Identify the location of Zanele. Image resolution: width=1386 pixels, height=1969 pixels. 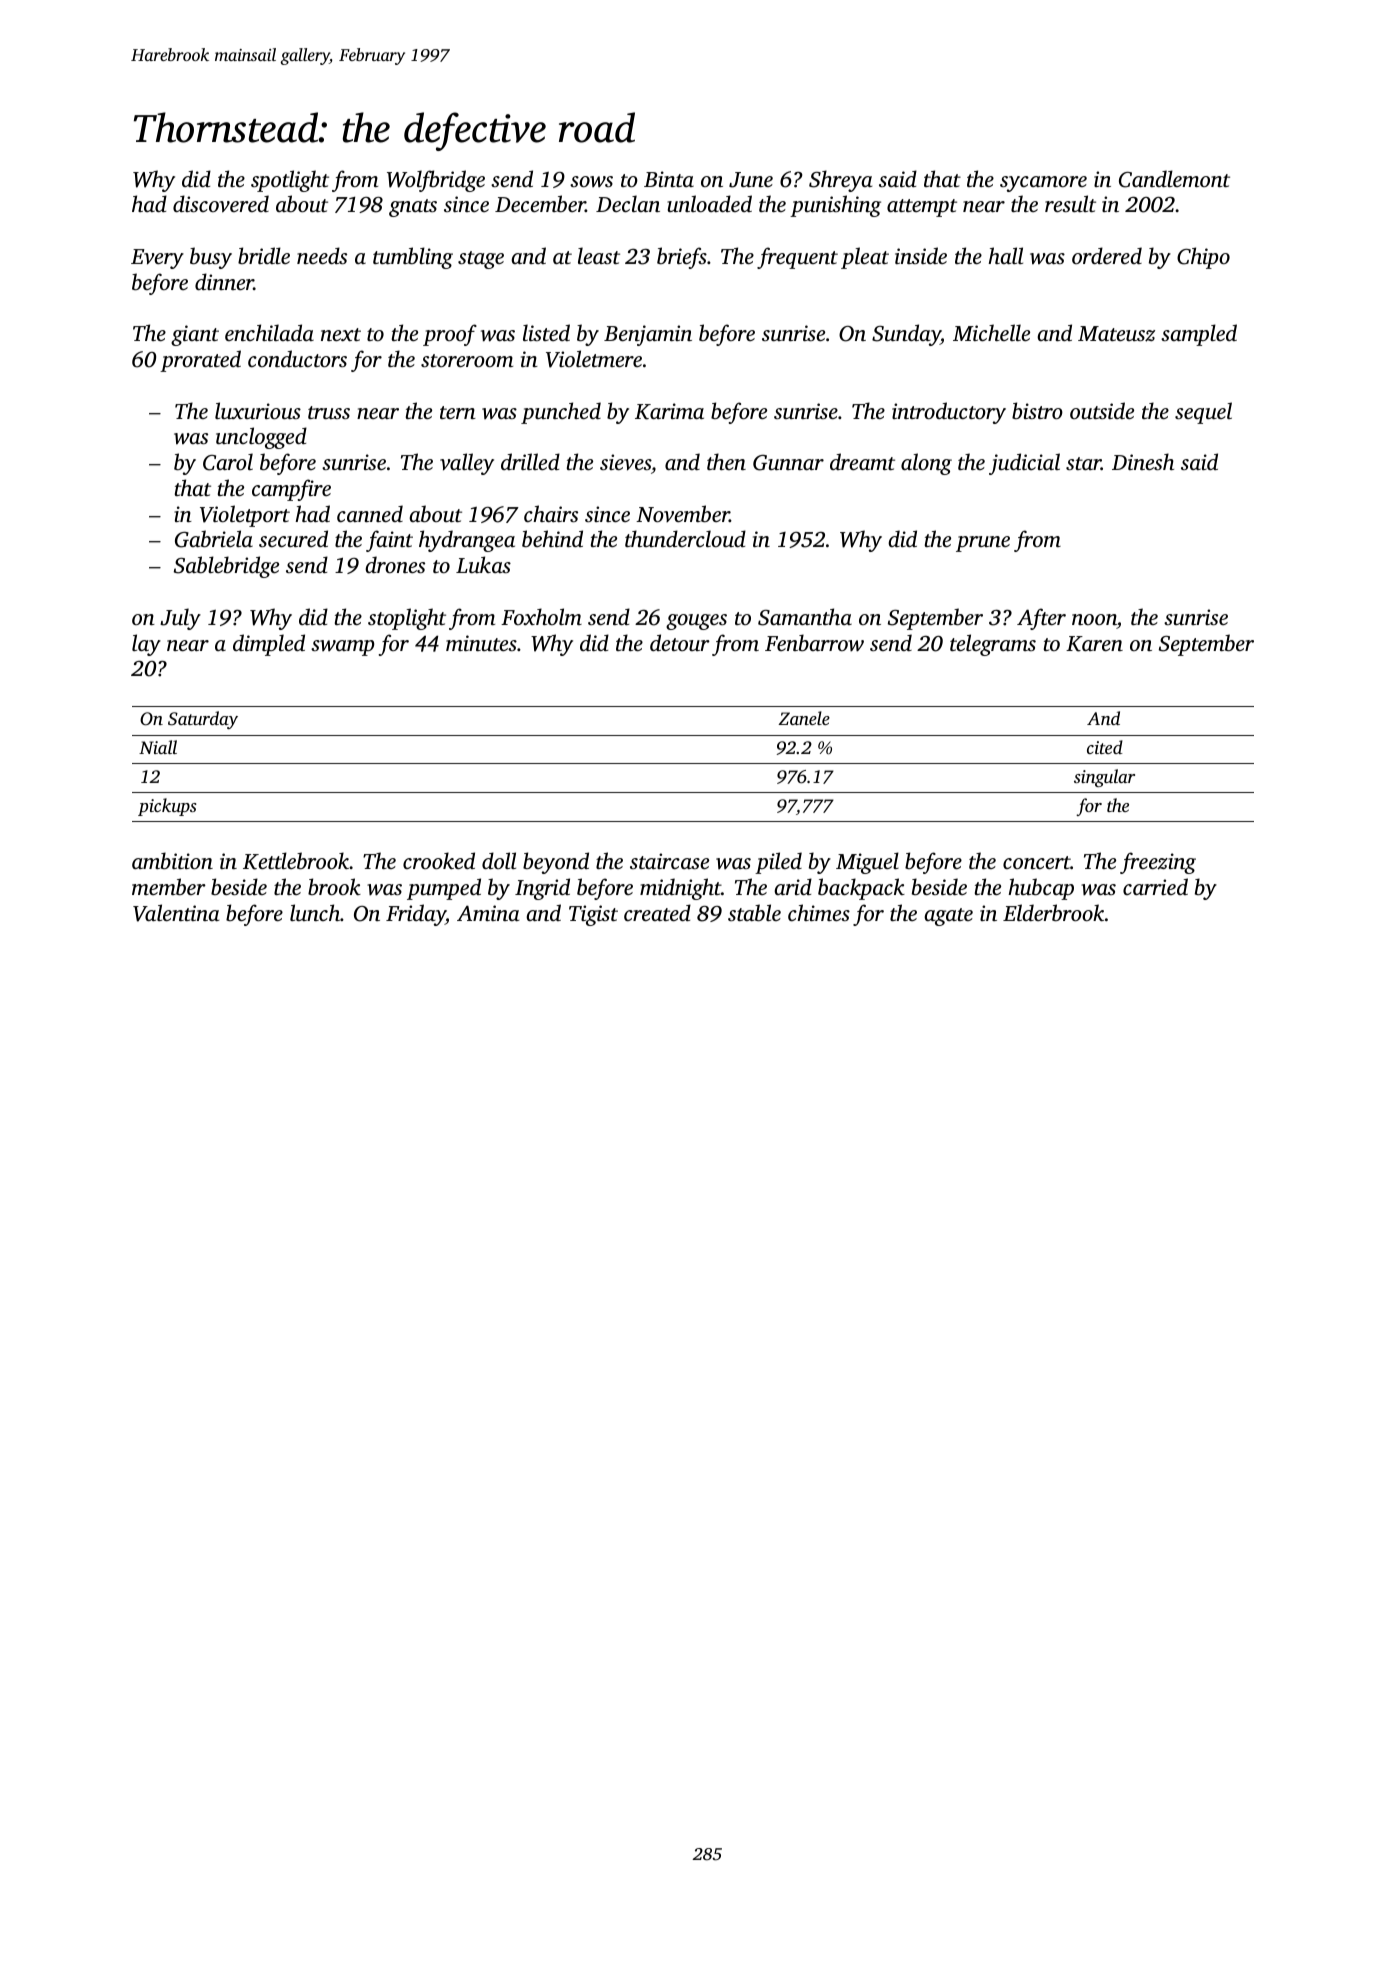
(804, 718).
